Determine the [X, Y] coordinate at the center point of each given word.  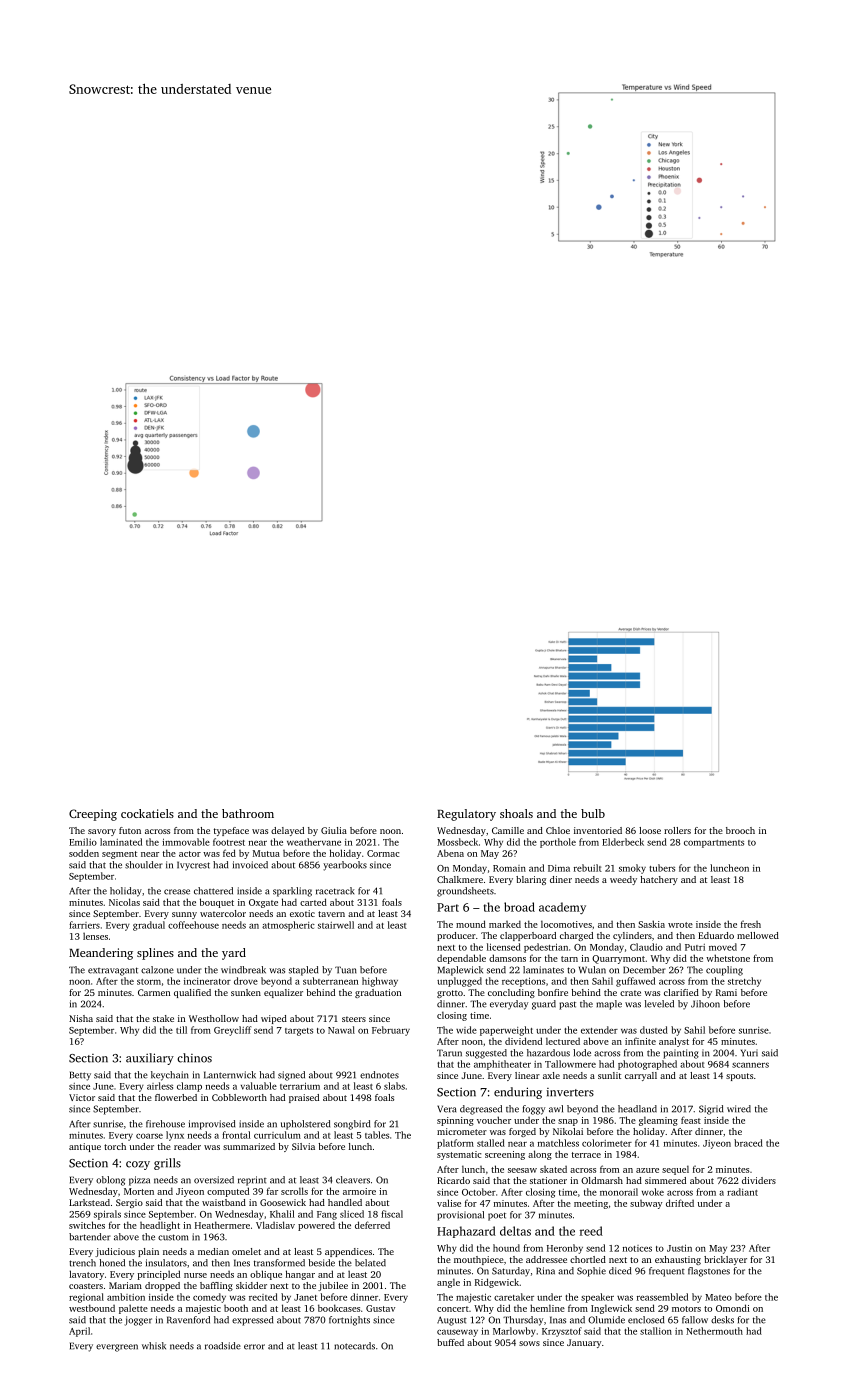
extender [599, 1030]
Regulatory [466, 815]
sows [529, 1343]
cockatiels [147, 813]
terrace [586, 1155]
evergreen [117, 1348]
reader [187, 1146]
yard [234, 954]
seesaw [522, 1170]
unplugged [459, 982]
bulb [593, 813]
